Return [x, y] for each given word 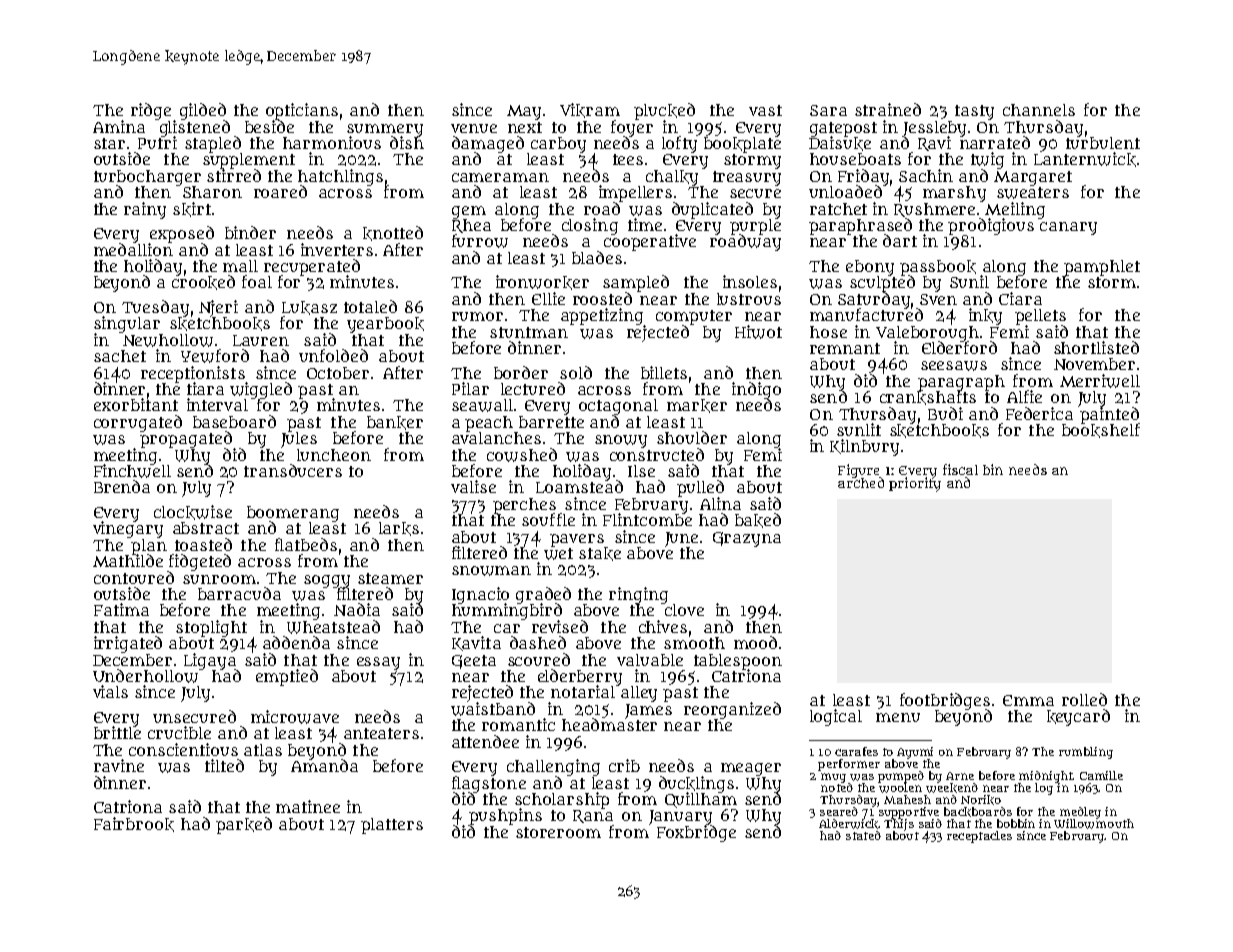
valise [473, 486]
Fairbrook [134, 824]
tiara [205, 388]
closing [590, 226]
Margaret [1033, 178]
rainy [145, 210]
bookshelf [1101, 430]
